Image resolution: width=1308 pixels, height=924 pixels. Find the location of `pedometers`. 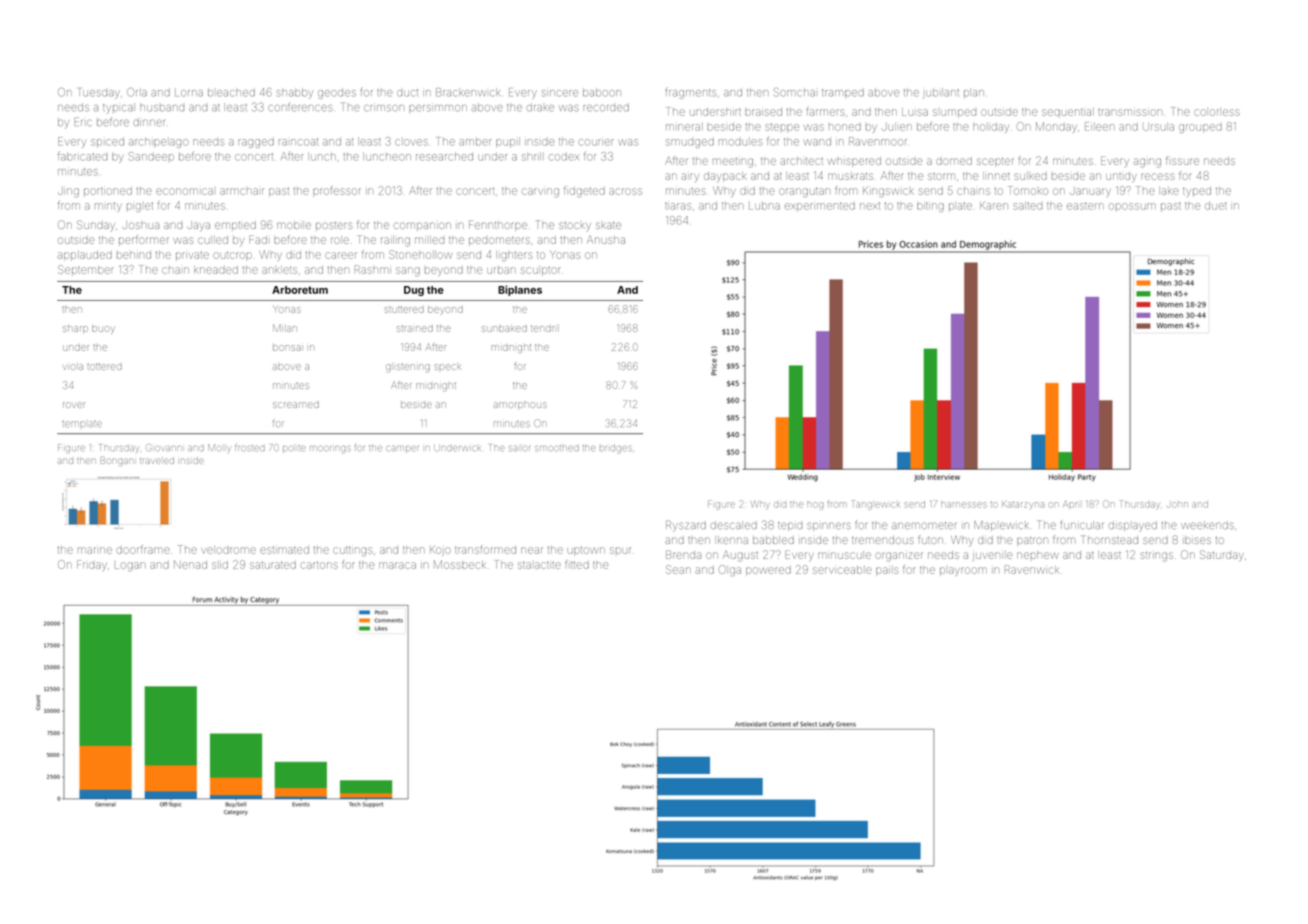

pedometers is located at coordinates (499, 240).
